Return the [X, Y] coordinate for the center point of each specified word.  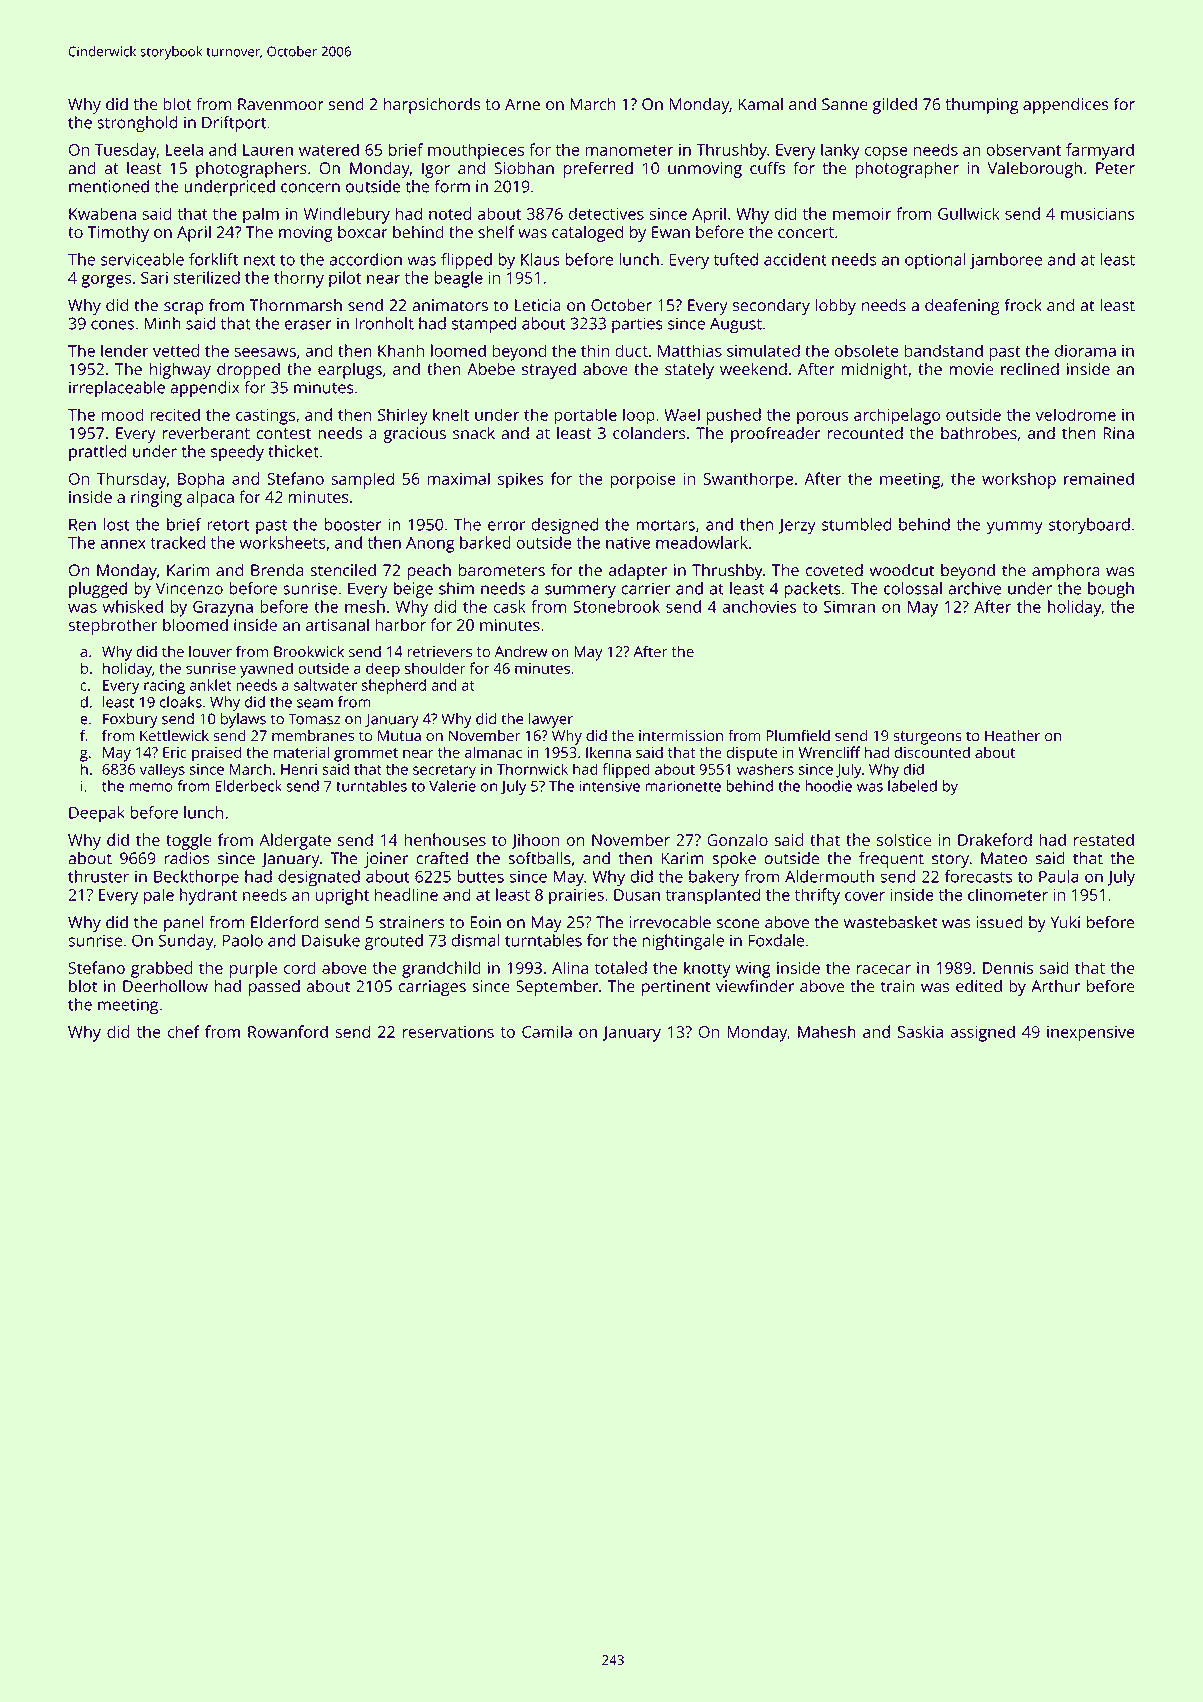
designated [319, 878]
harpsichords [432, 105]
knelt [451, 414]
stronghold [137, 124]
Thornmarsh [296, 305]
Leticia [538, 305]
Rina [1118, 433]
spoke [734, 860]
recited [175, 414]
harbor [400, 624]
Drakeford [995, 839]
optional [935, 261]
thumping [982, 106]
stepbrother [112, 626]
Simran [849, 607]
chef [183, 1031]
